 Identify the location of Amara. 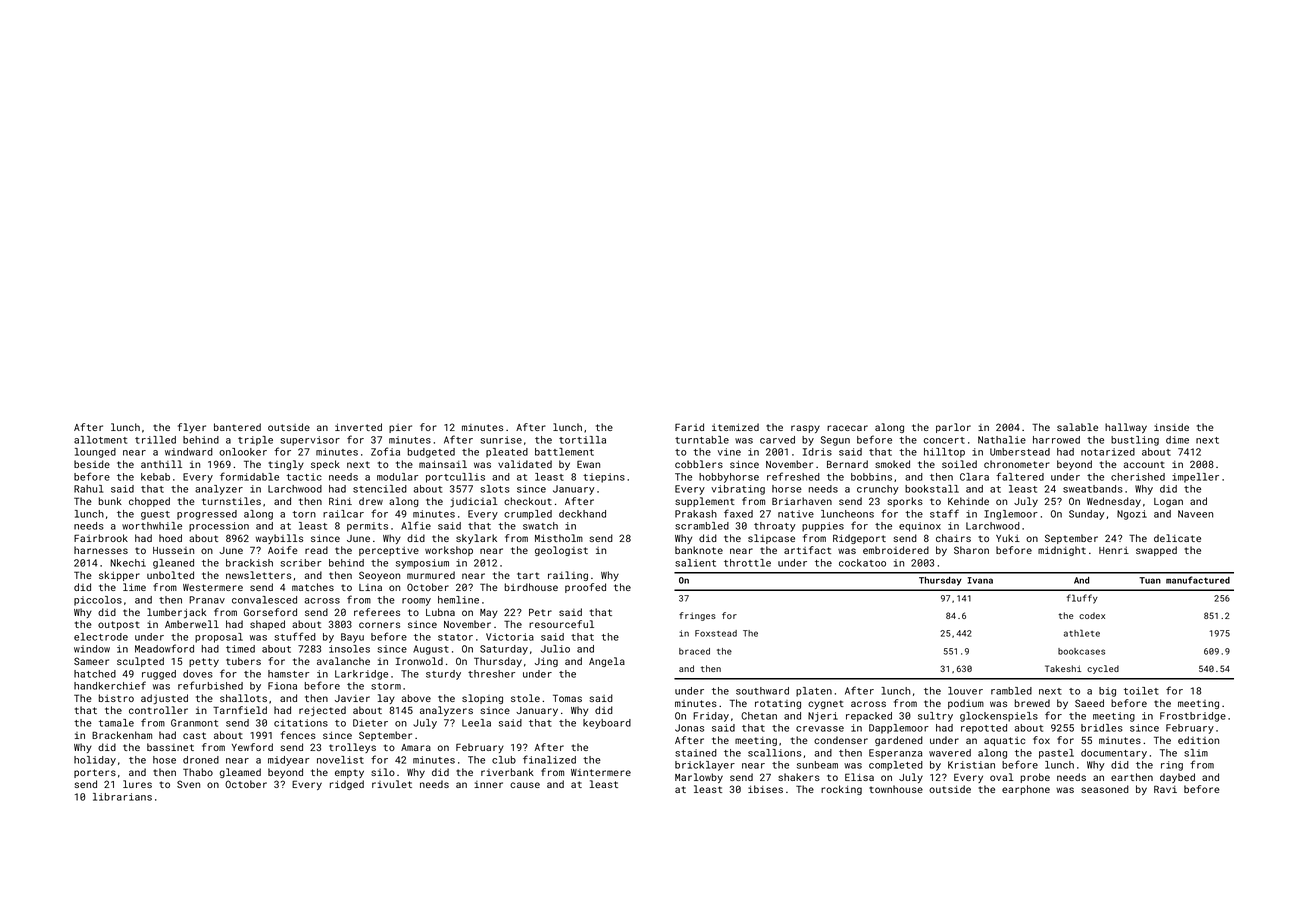
(416, 747).
